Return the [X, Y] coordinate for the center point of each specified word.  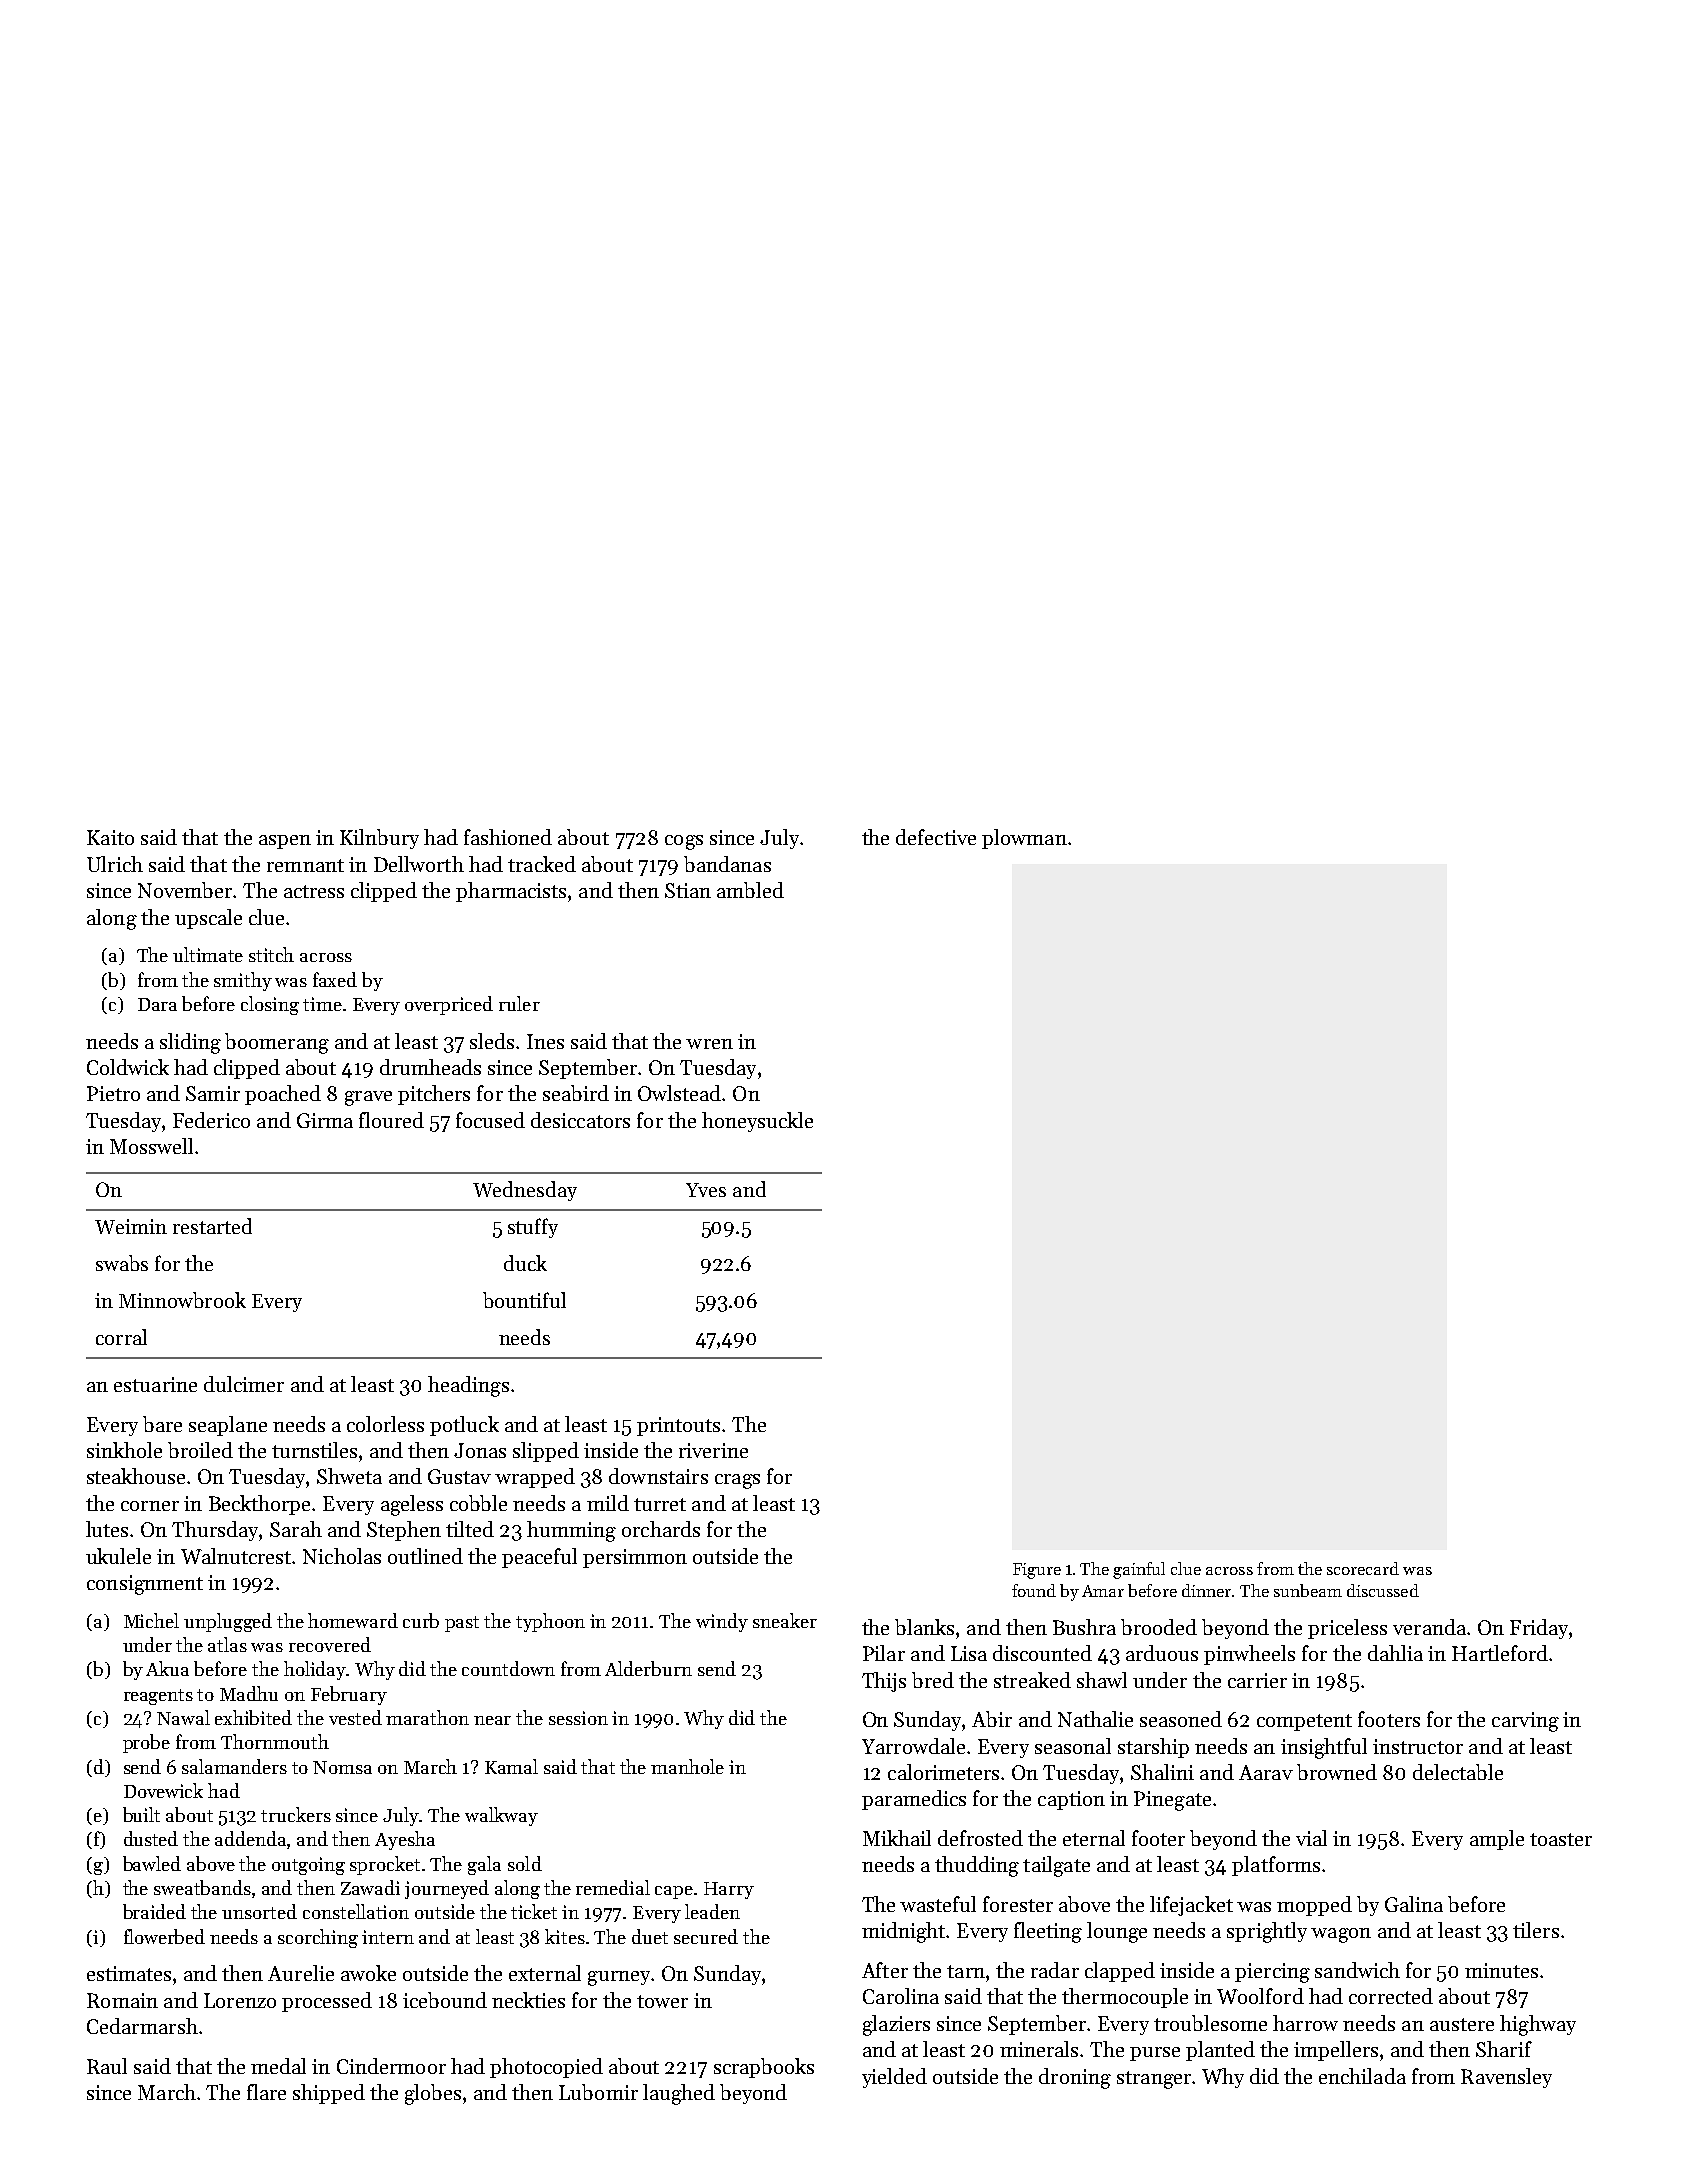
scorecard [1363, 1568]
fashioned [508, 837]
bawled [152, 1863]
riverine [713, 1450]
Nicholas [342, 1556]
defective [936, 837]
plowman [1024, 839]
